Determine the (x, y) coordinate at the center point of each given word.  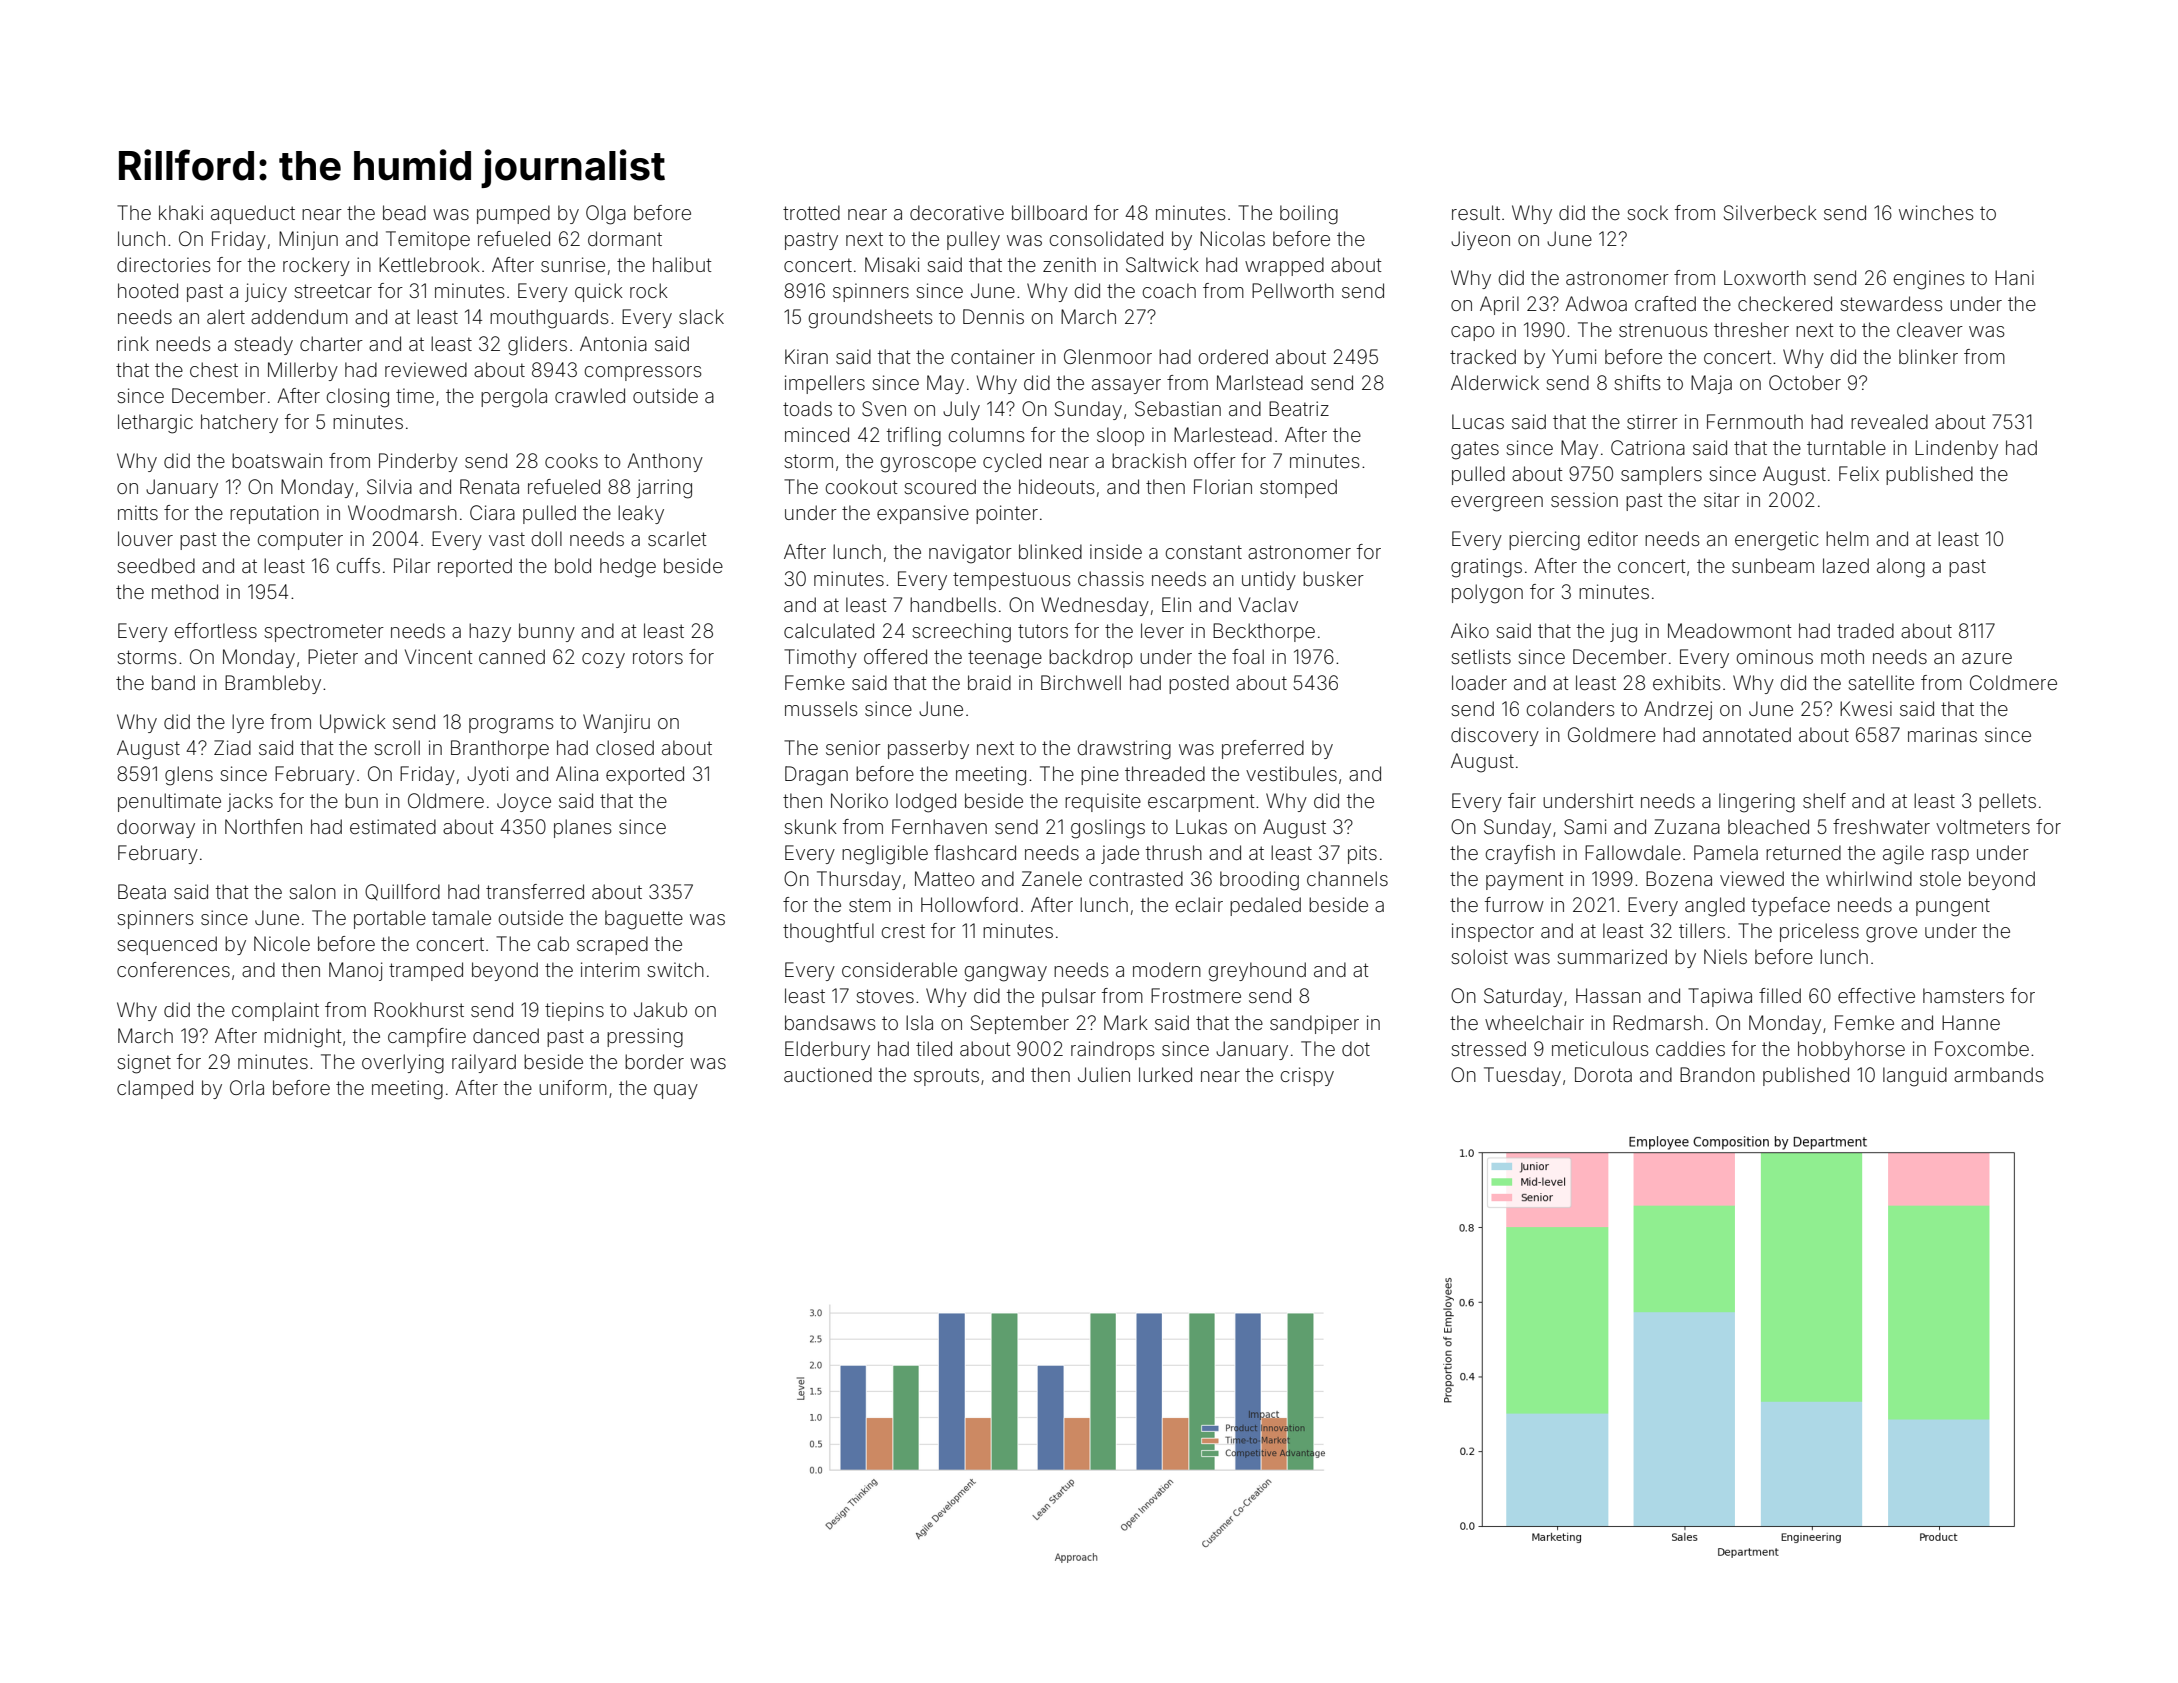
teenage (1005, 659)
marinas (1942, 734)
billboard (1049, 212)
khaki (181, 212)
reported (475, 567)
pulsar (1069, 997)
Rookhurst (419, 1009)
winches (1936, 212)
